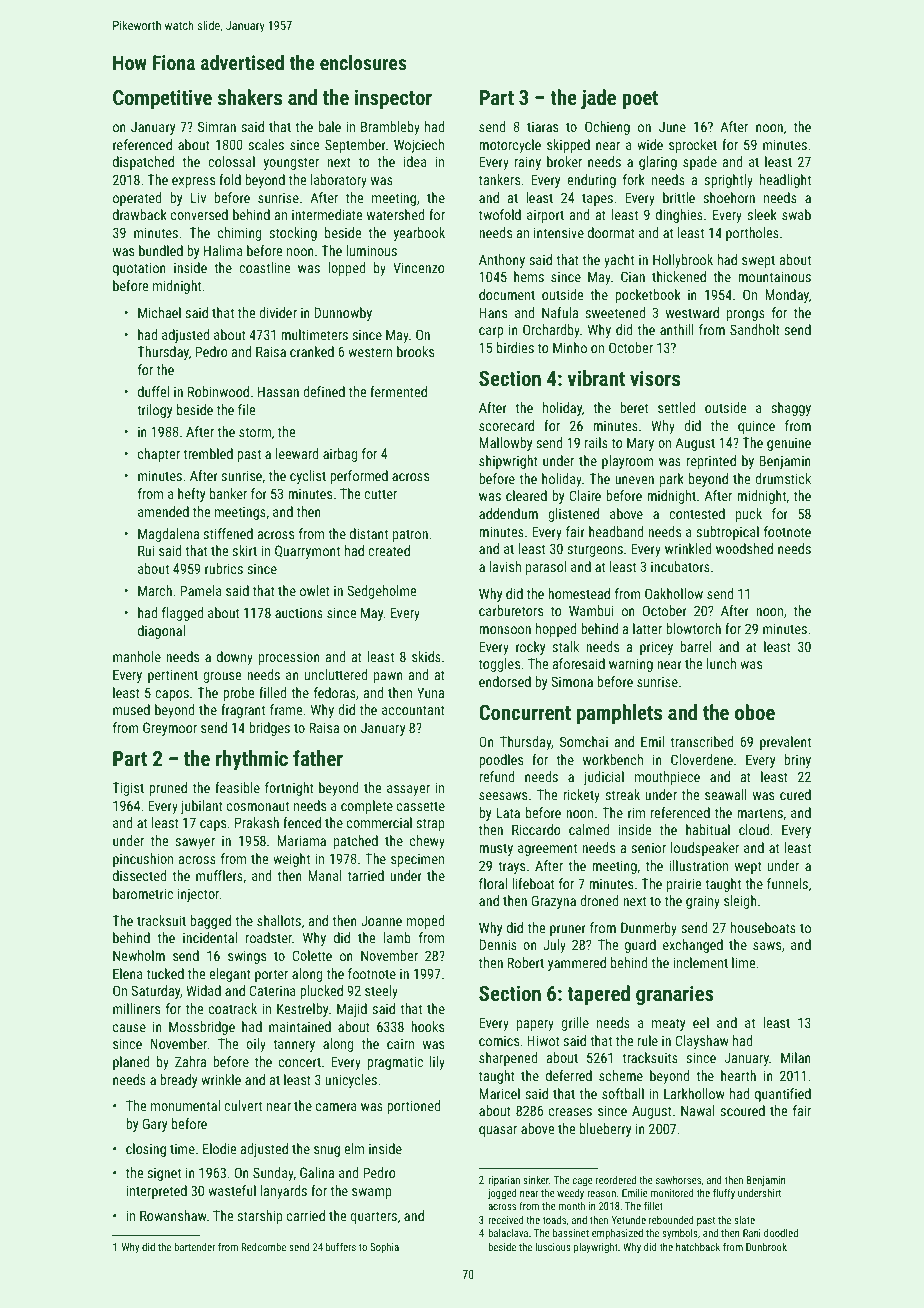 Image resolution: width=924 pixels, height=1308 pixels. What do you see at coordinates (744, 548) in the image?
I see `woodshed` at bounding box center [744, 548].
